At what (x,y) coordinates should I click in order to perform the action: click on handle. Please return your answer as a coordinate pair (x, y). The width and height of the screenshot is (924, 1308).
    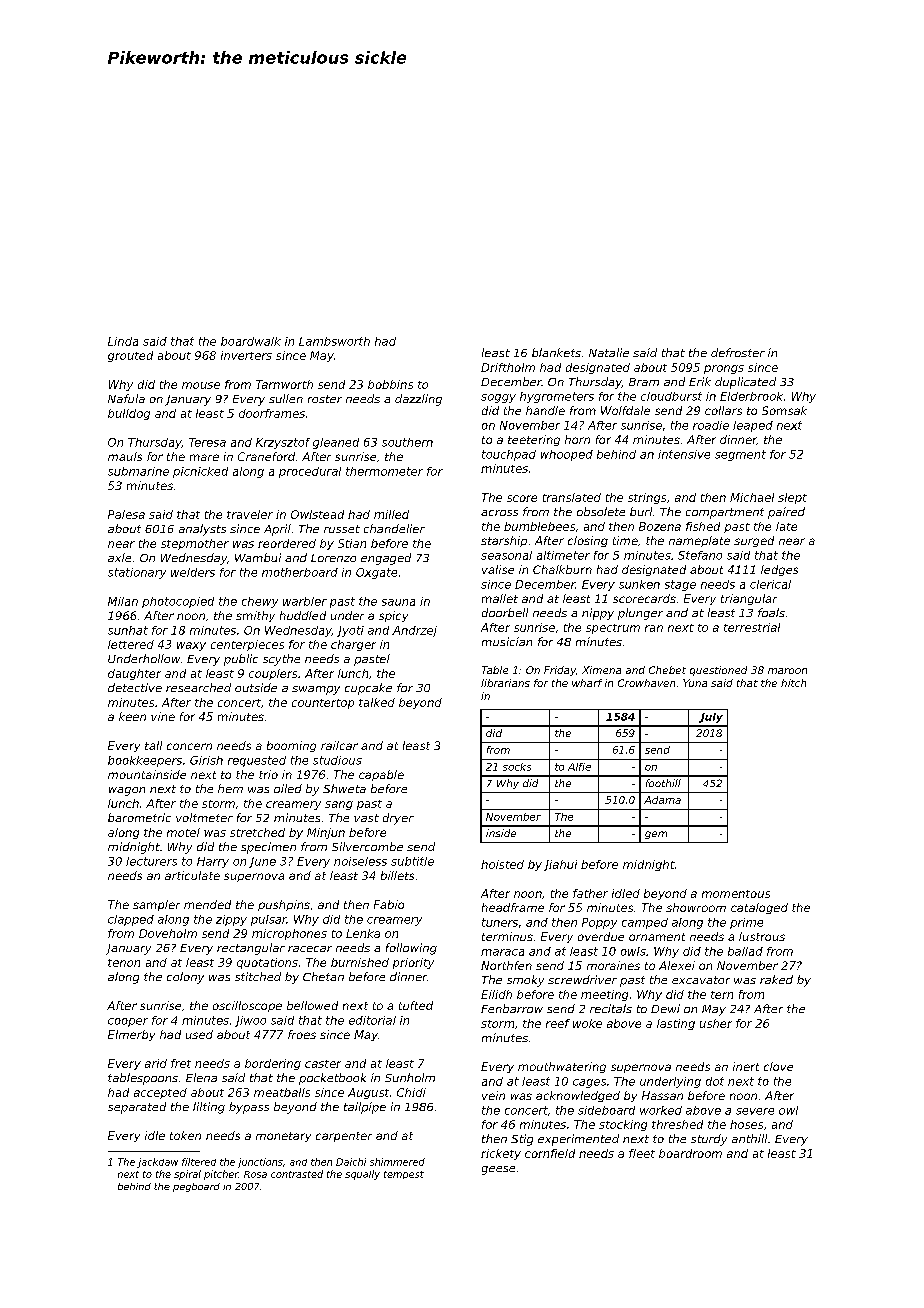
    Looking at the image, I should click on (545, 410).
